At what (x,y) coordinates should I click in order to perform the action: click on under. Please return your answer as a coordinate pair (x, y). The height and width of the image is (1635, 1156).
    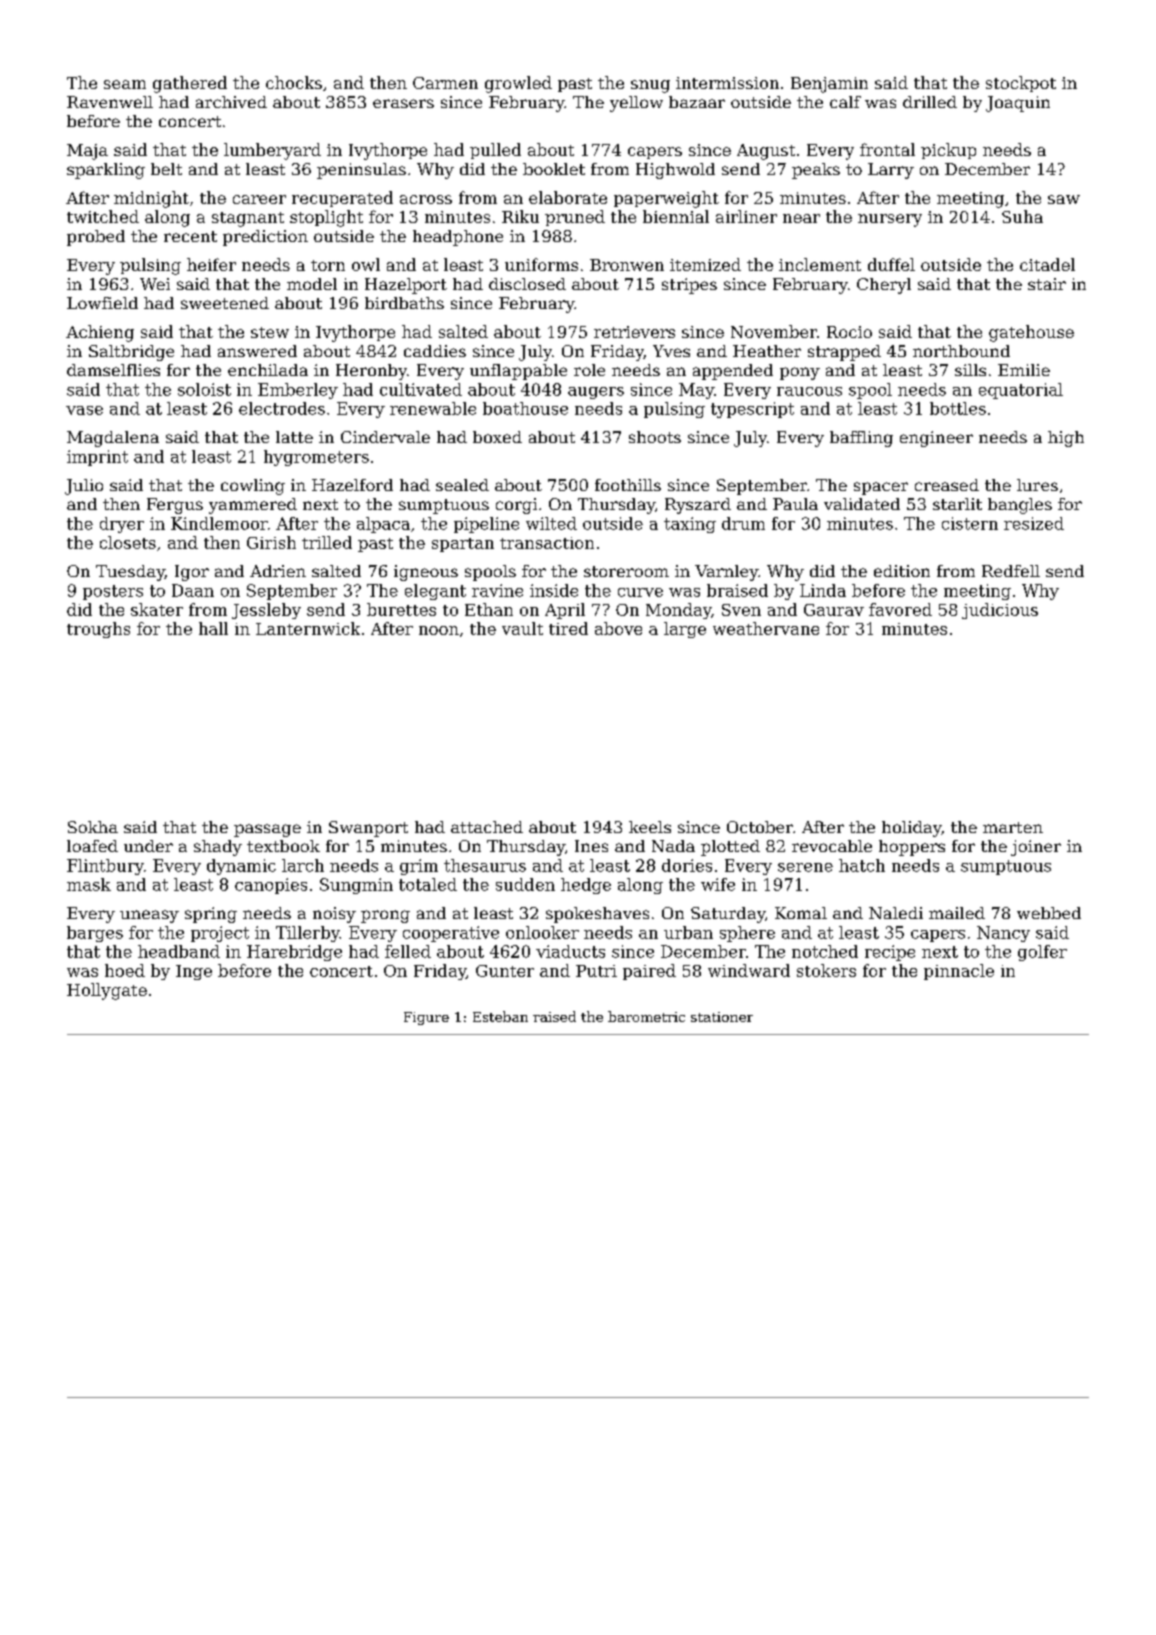
    Looking at the image, I should click on (148, 846).
